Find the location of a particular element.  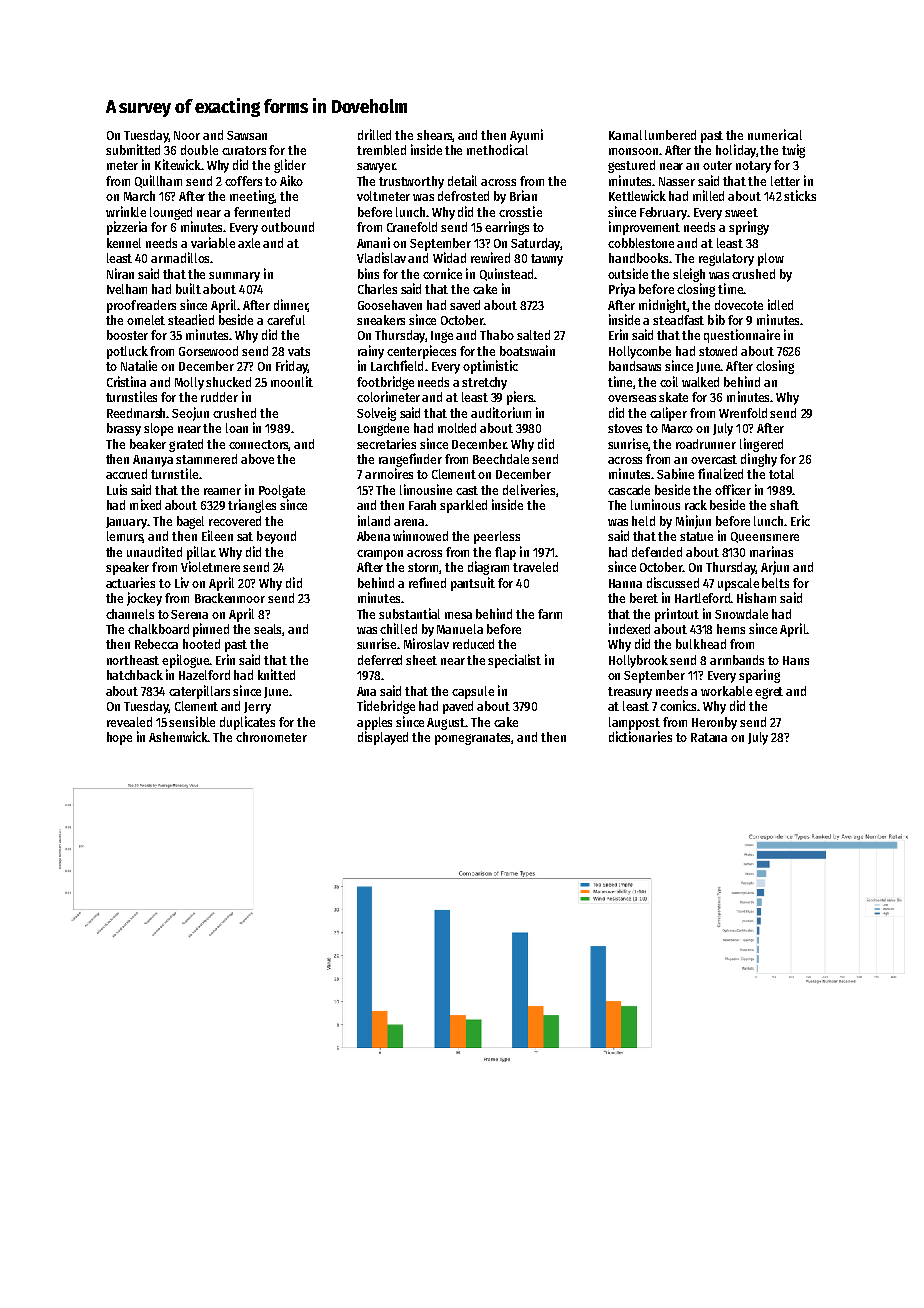

shears is located at coordinates (435, 136).
